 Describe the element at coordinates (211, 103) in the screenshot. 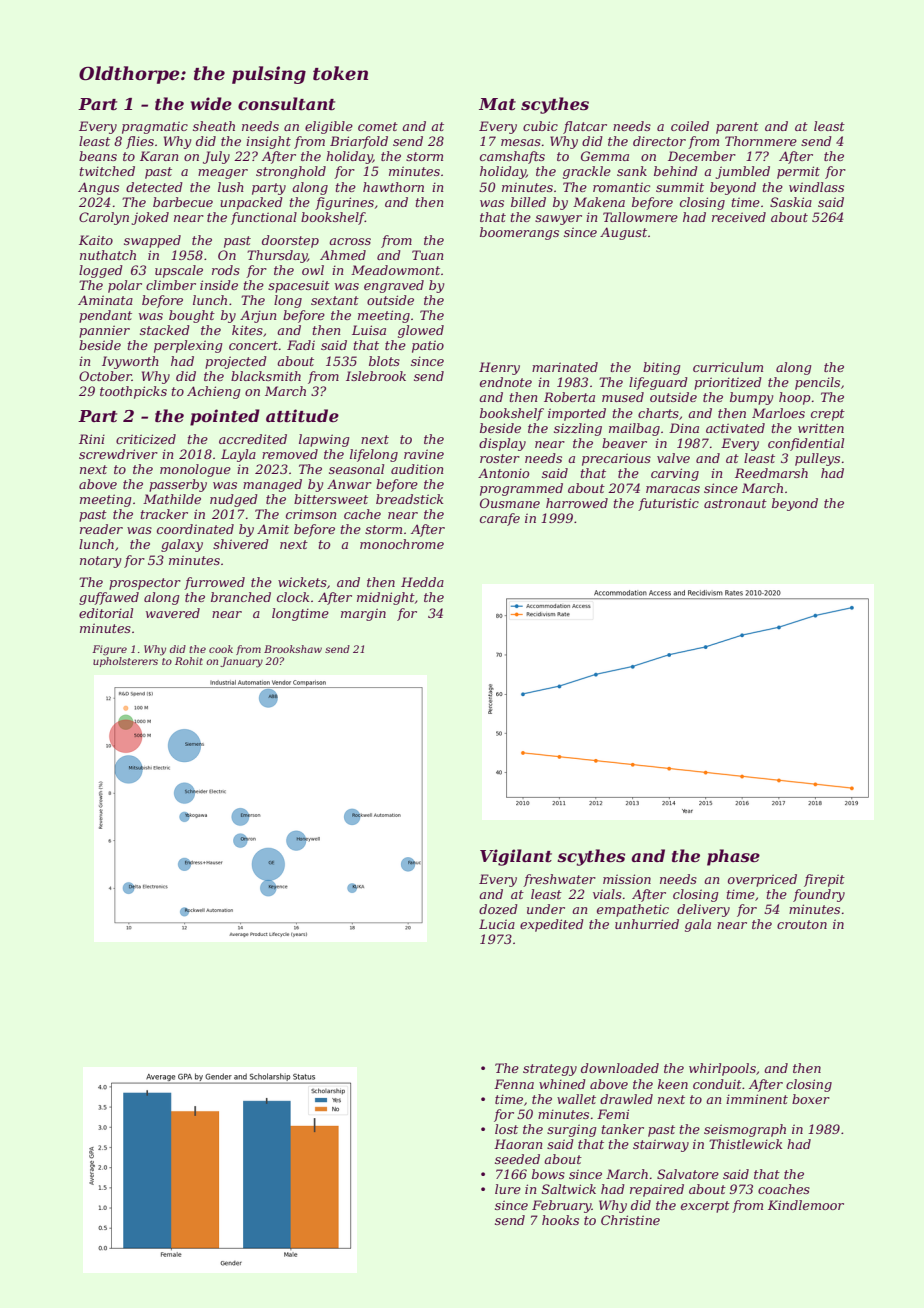

I see `wide` at that location.
